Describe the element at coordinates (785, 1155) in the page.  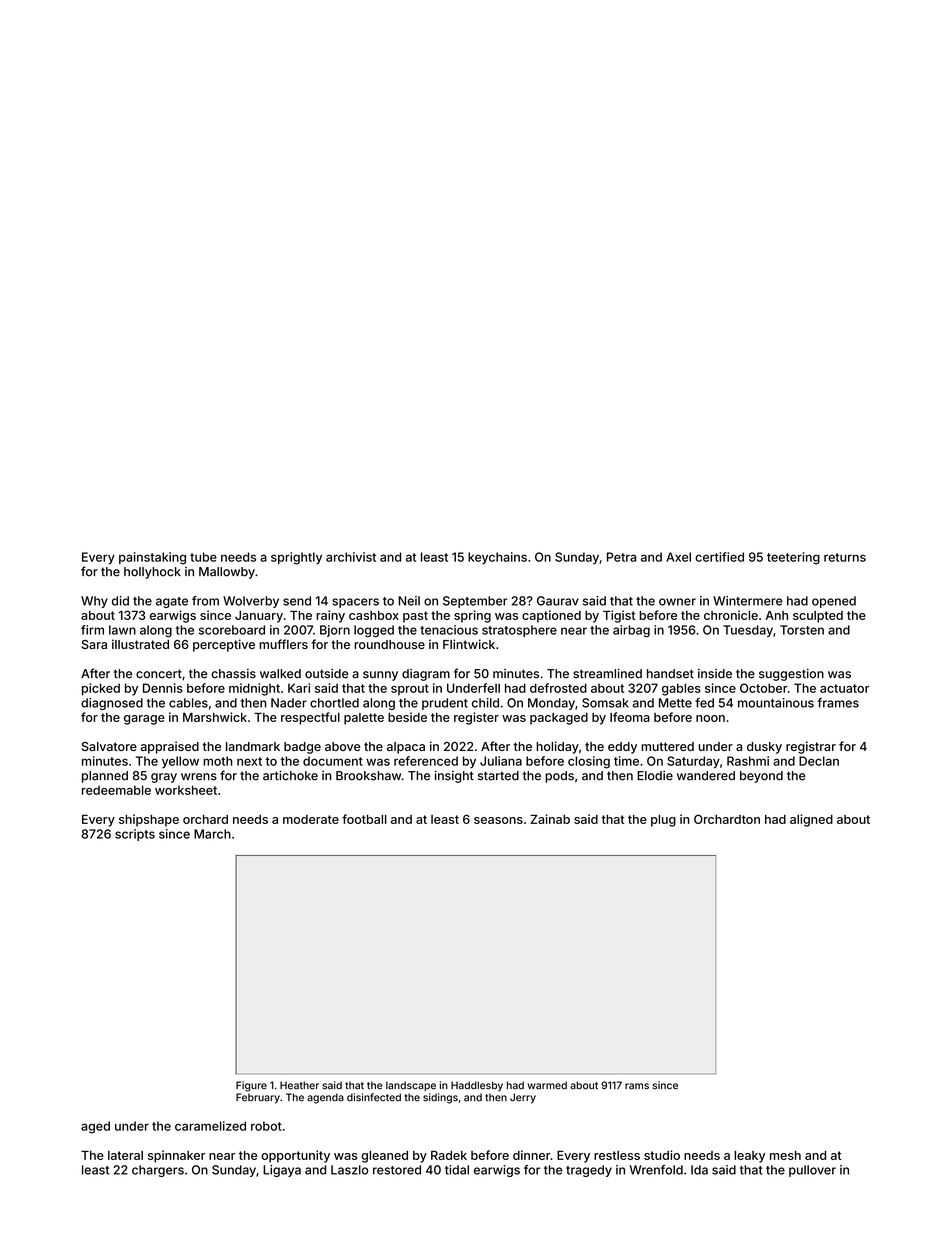
I see `mesh` at that location.
